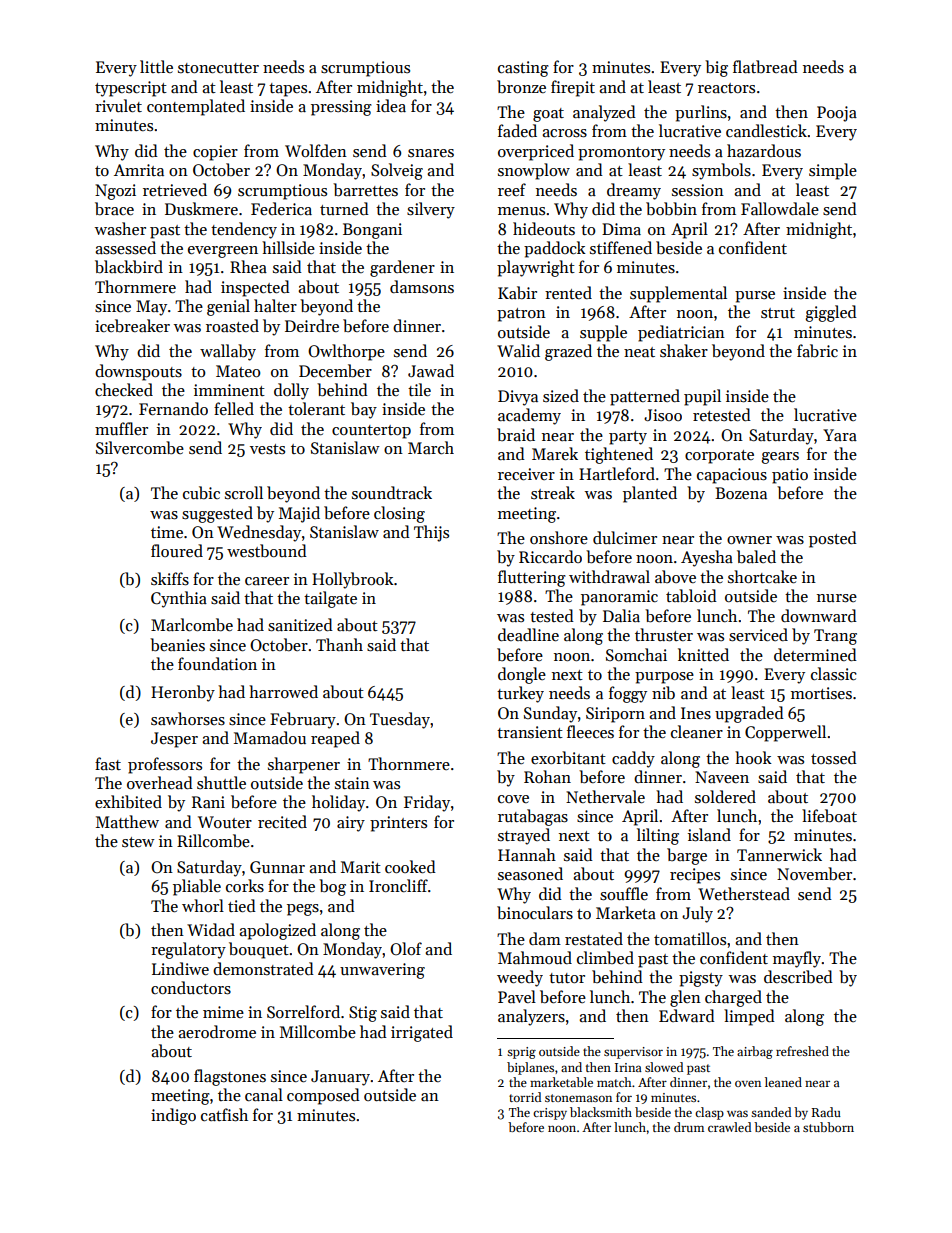 This image has height=1233, width=952. What do you see at coordinates (132, 325) in the image?
I see `icebreaker` at bounding box center [132, 325].
